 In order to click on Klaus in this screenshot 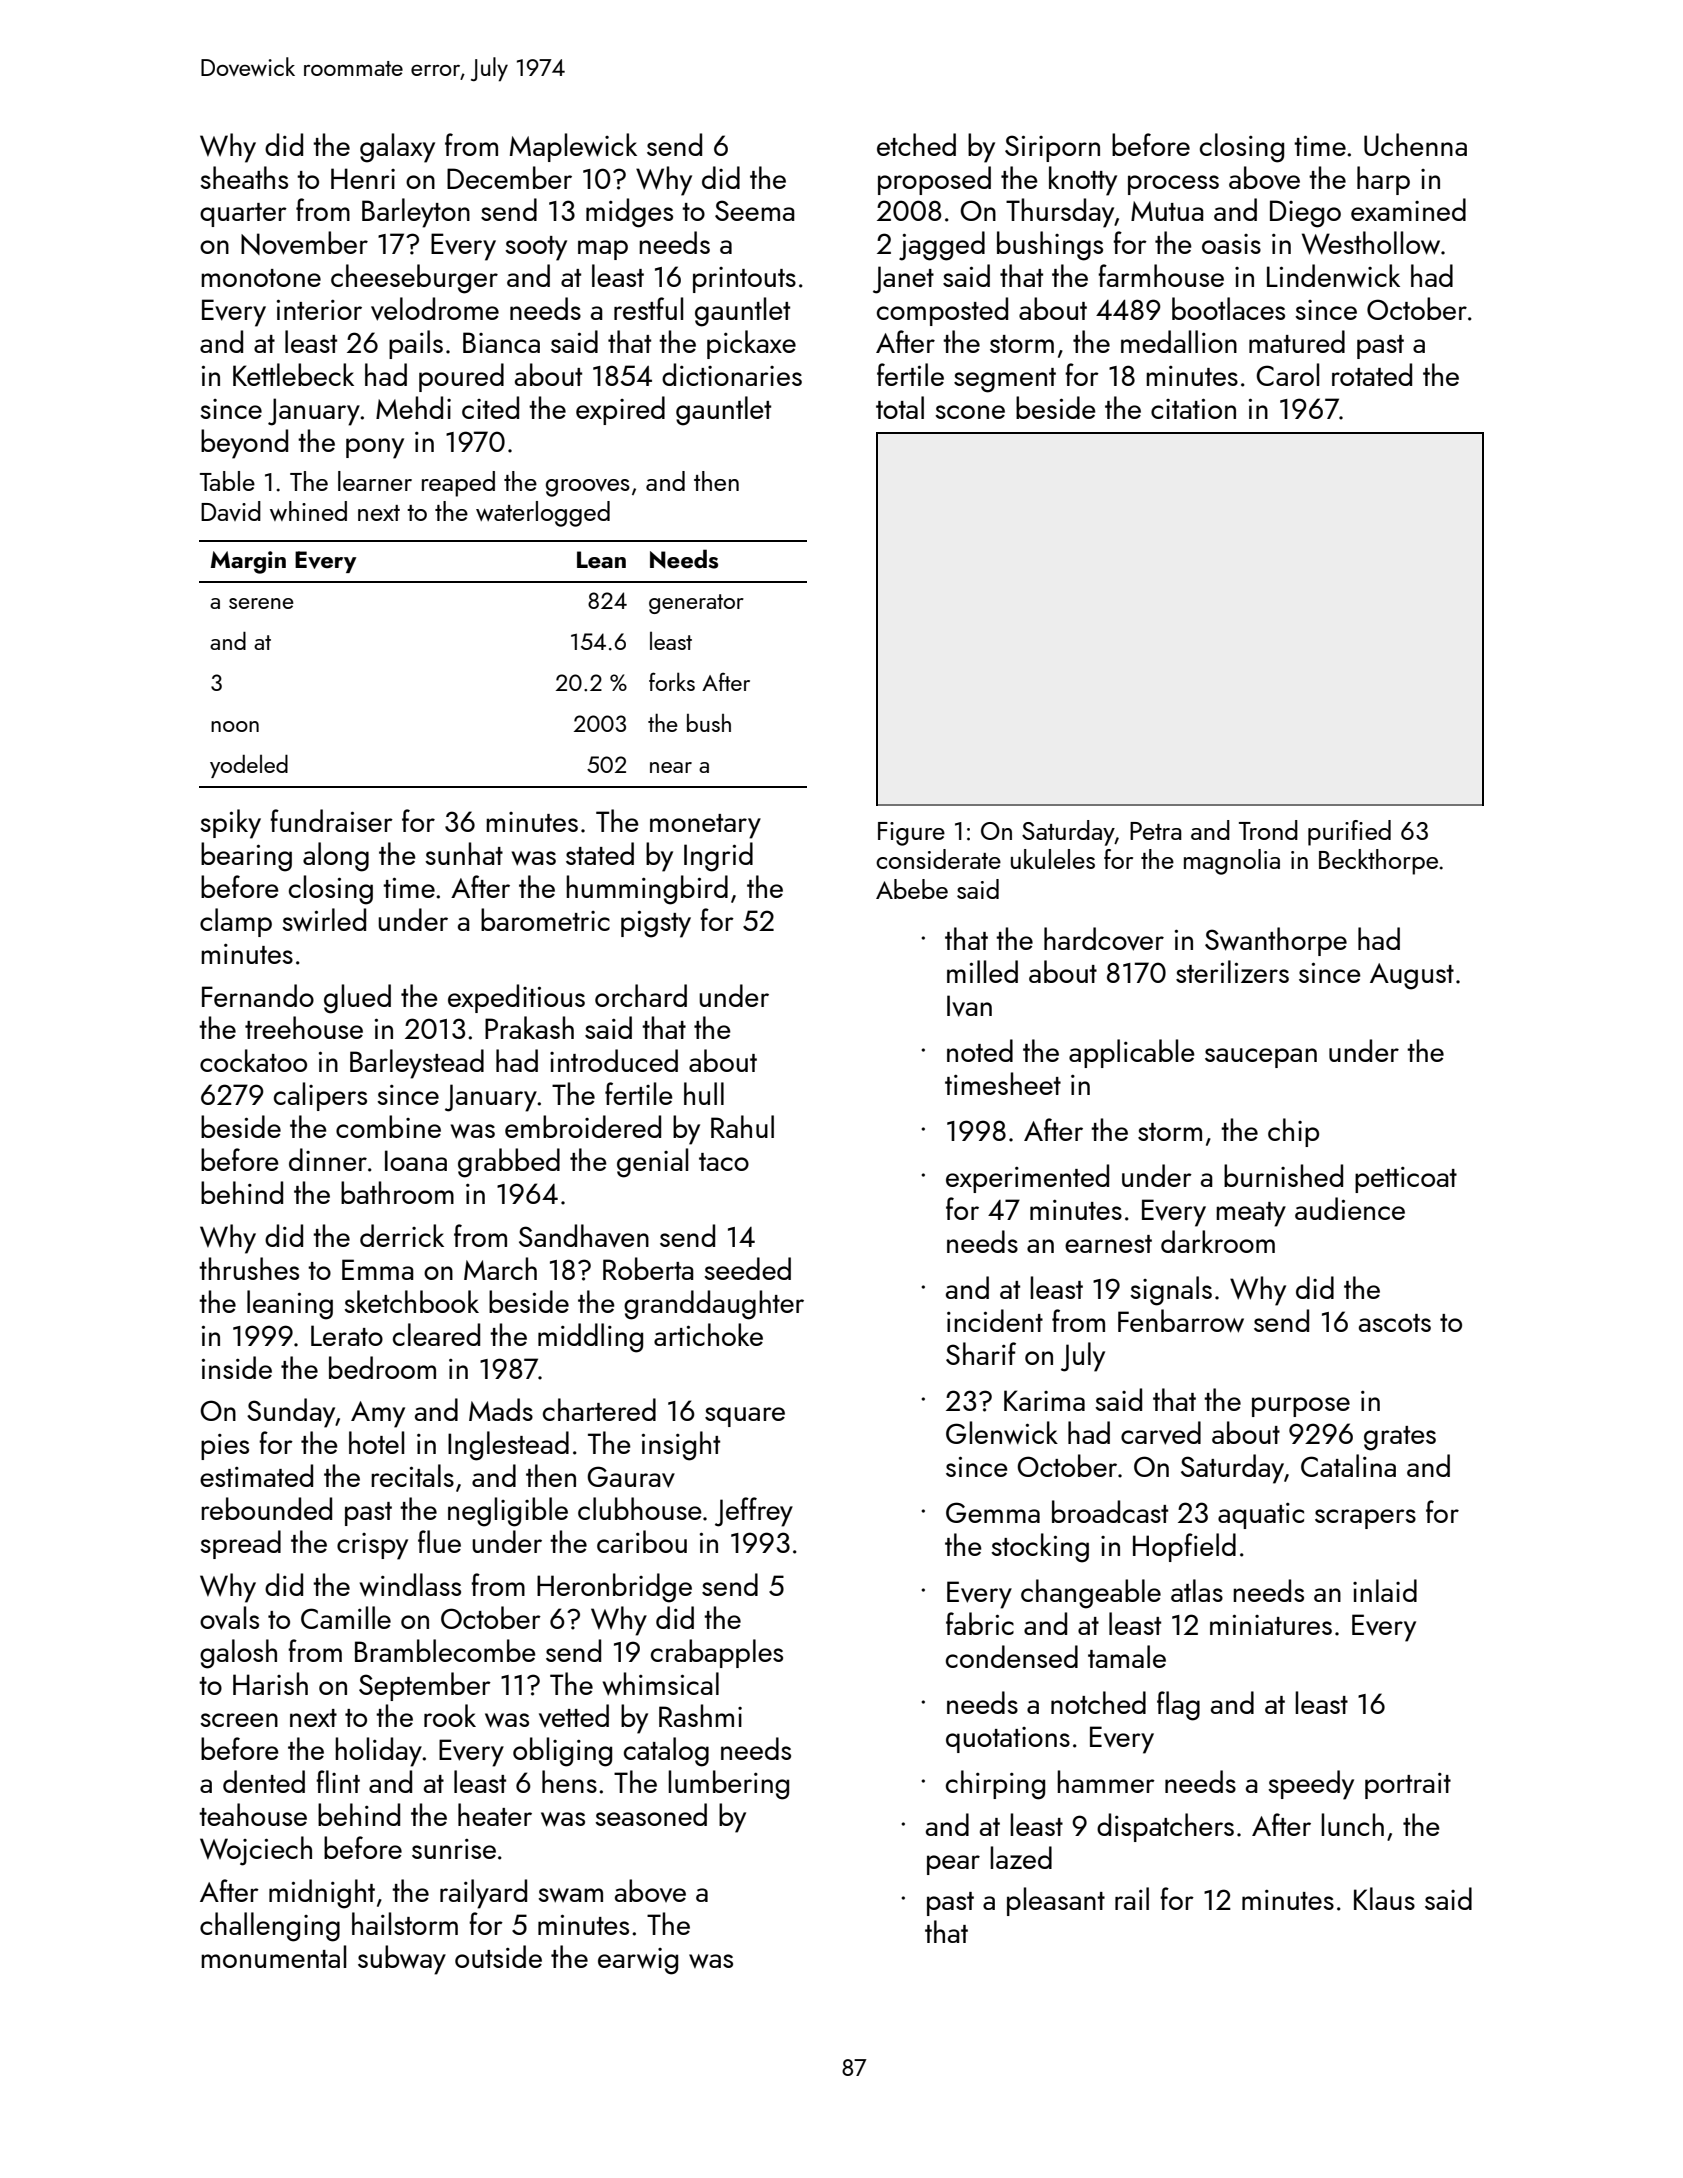, I will do `click(1384, 1898)`.
